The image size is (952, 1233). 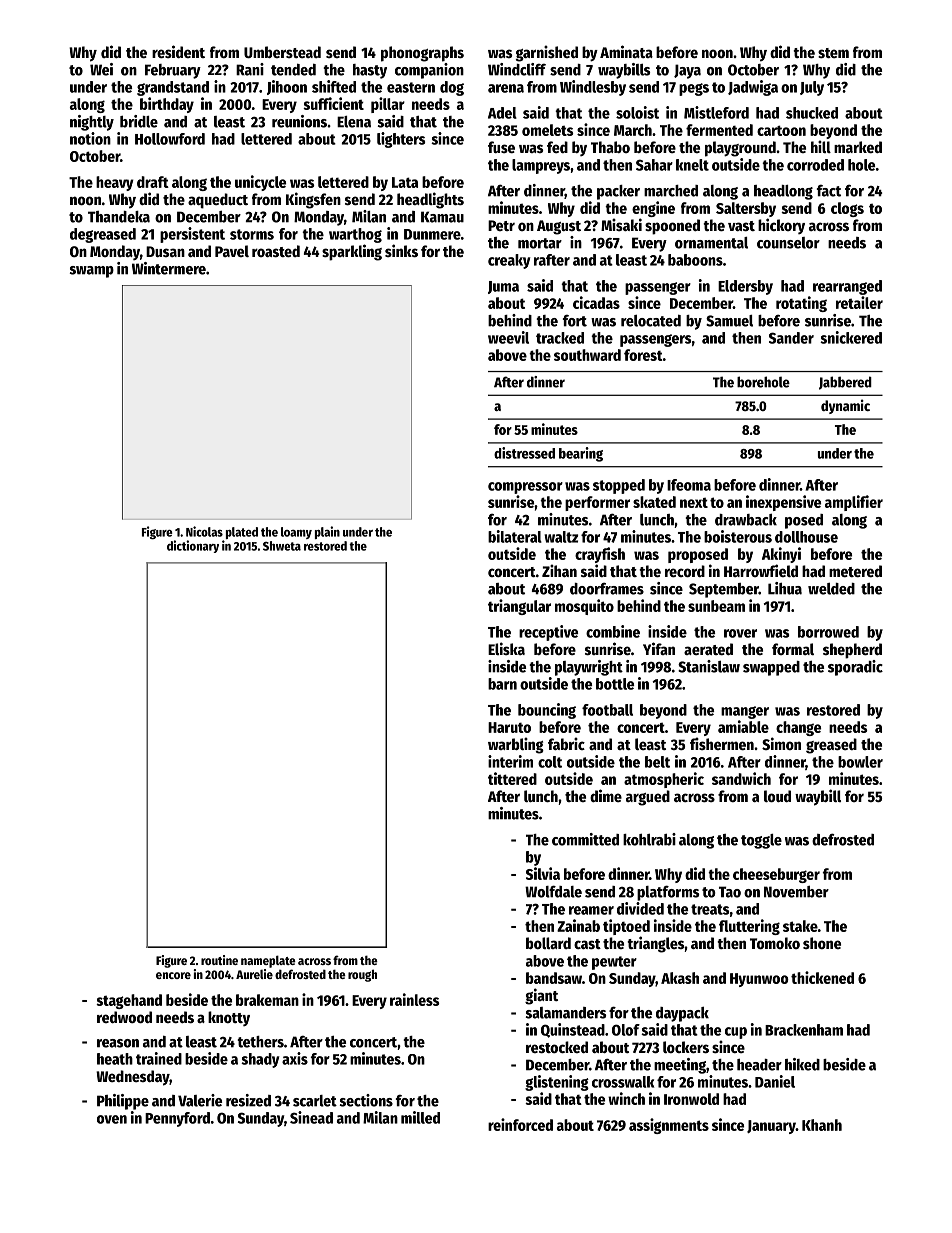 What do you see at coordinates (282, 52) in the image?
I see `Umberstead` at bounding box center [282, 52].
